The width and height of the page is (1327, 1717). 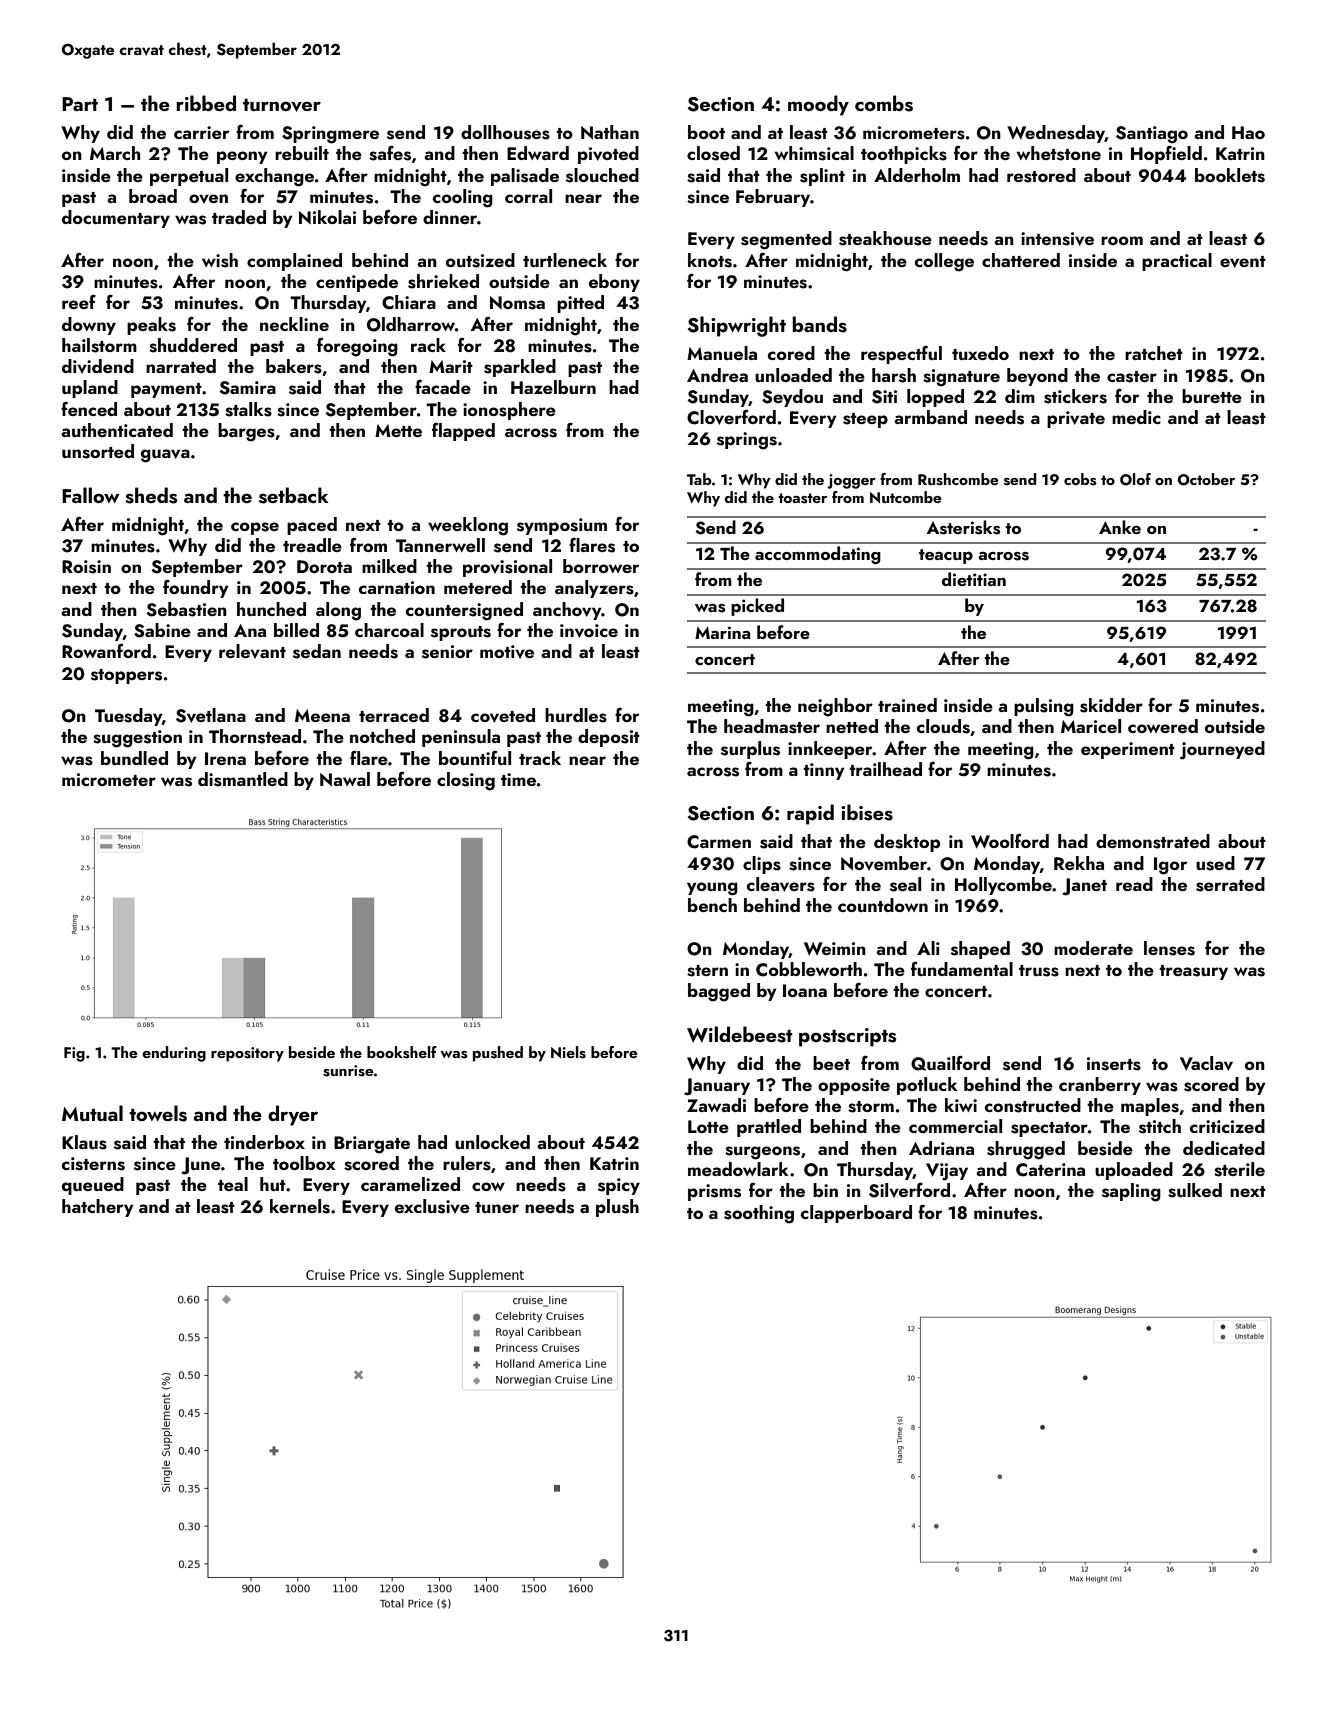 What do you see at coordinates (98, 451) in the page?
I see `unsorted` at bounding box center [98, 451].
